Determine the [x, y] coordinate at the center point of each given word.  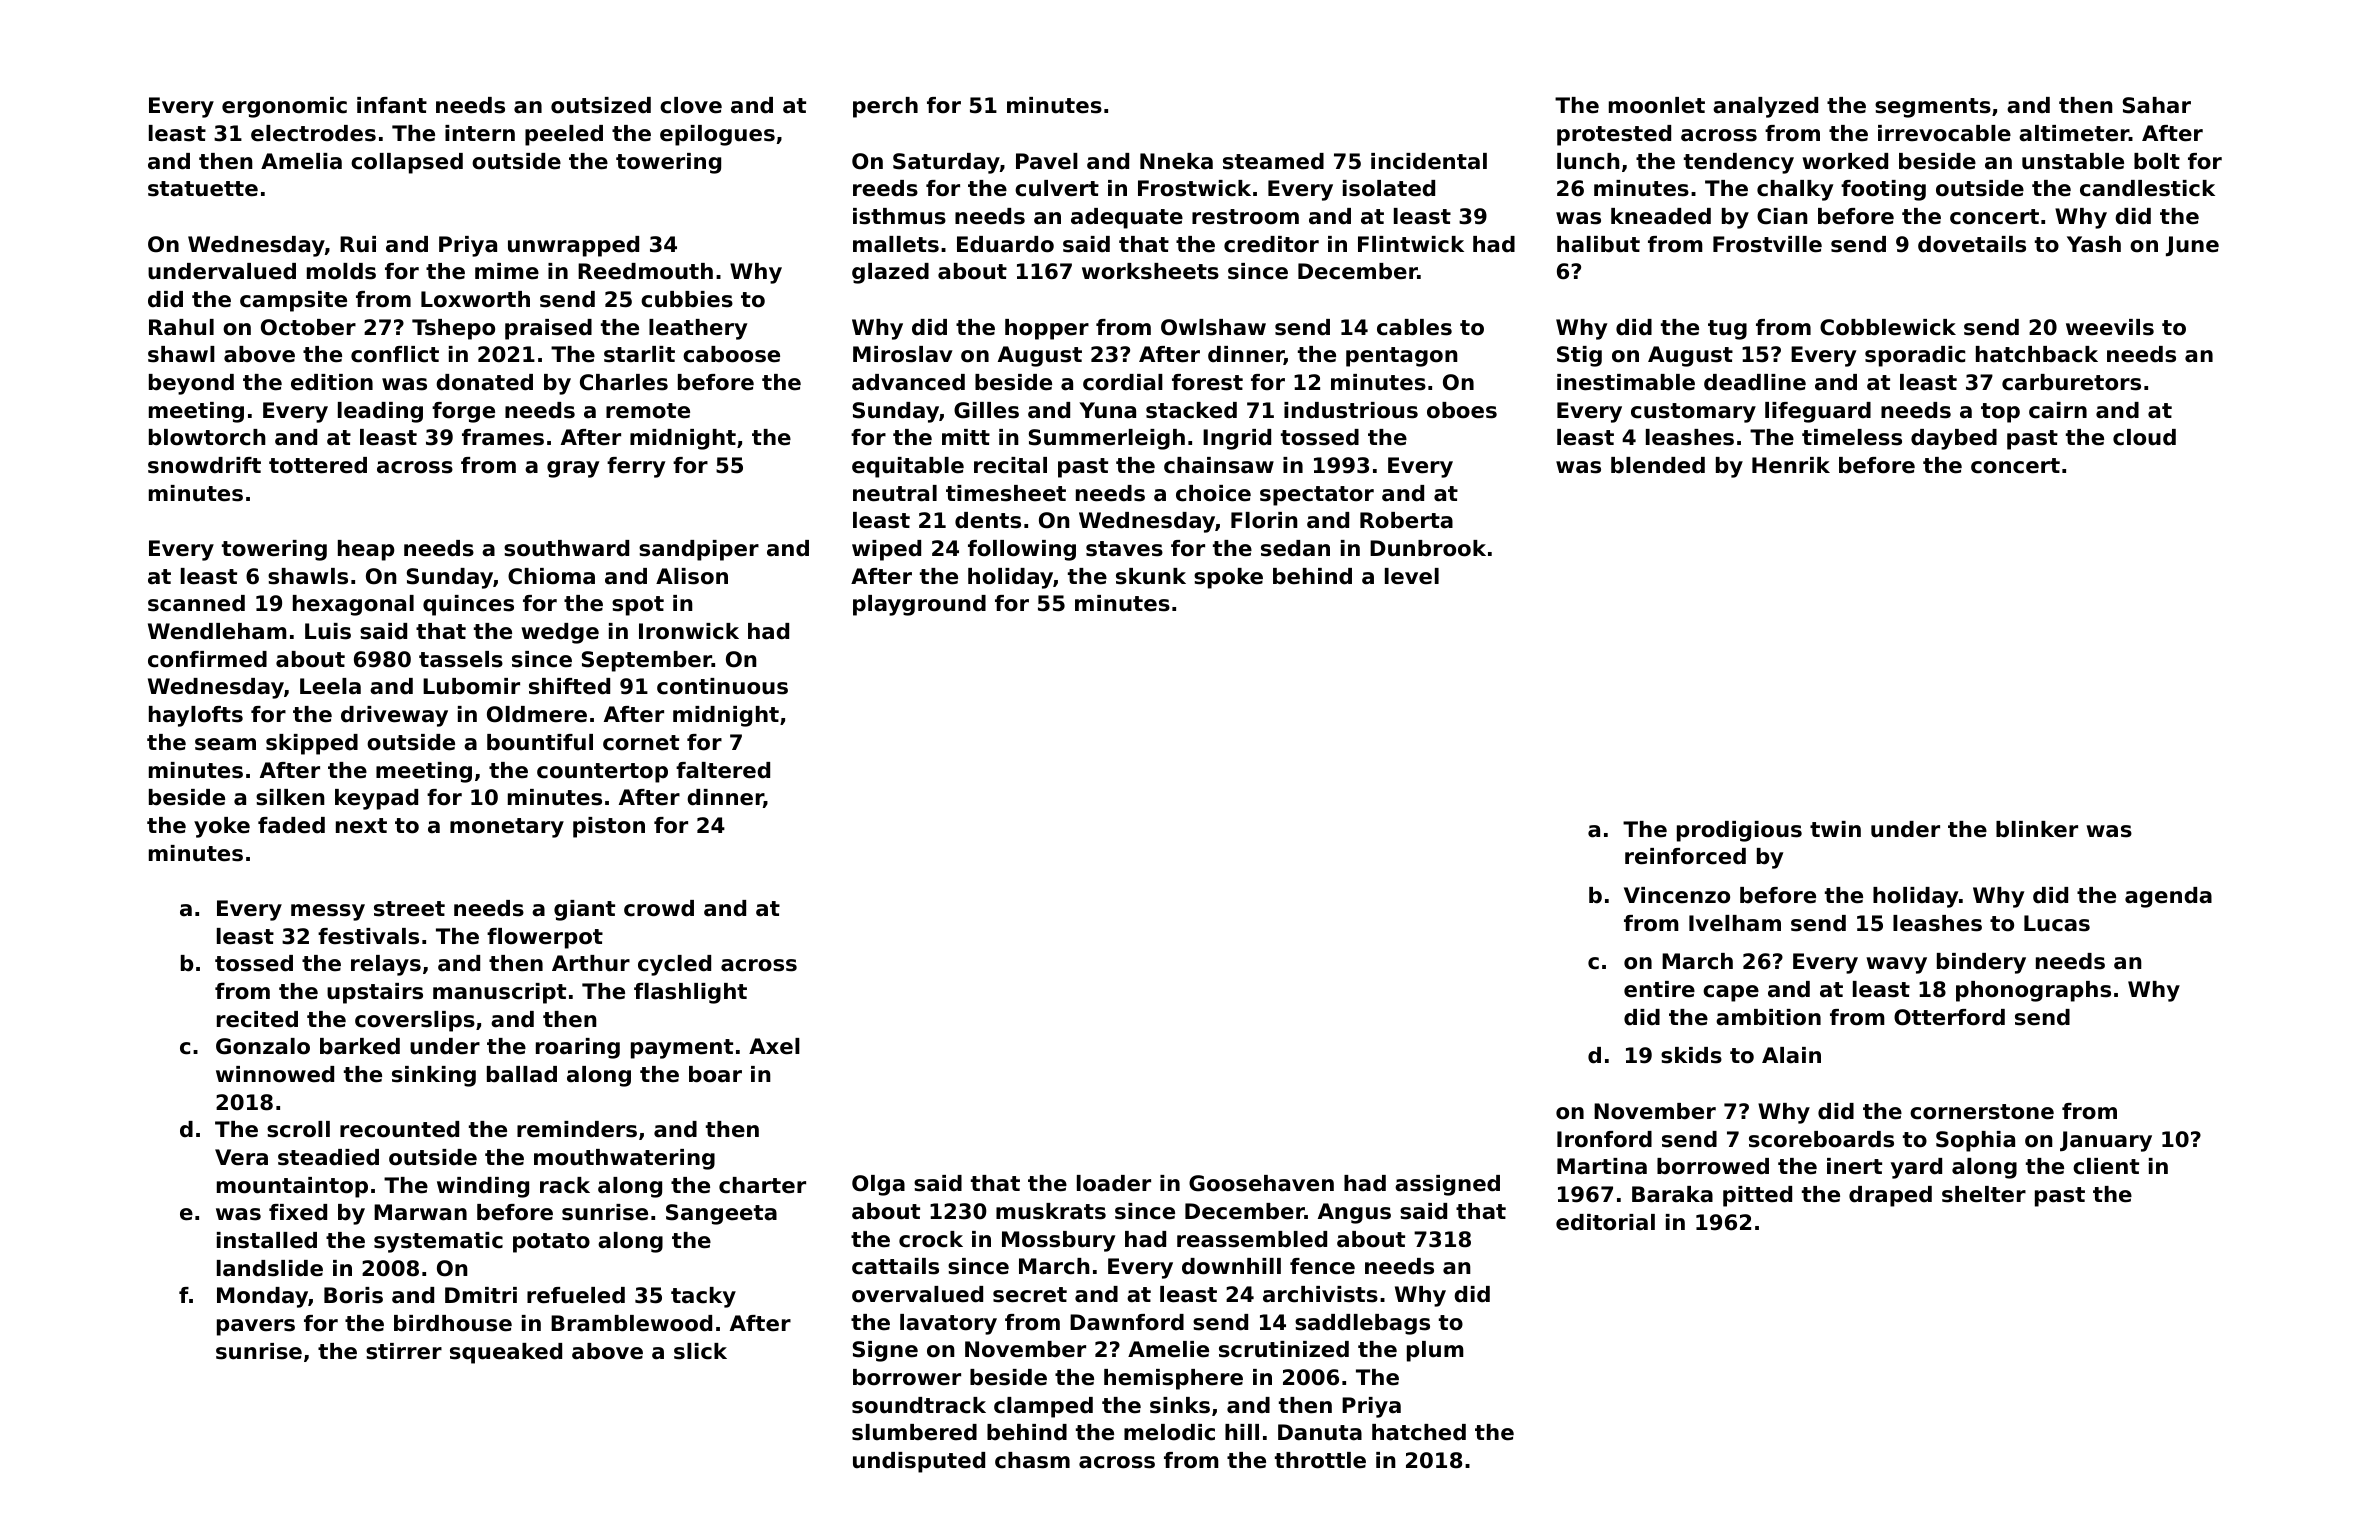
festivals [368, 936]
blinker [2037, 829]
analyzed [1765, 107]
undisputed [919, 1462]
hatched [1419, 1432]
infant [392, 105]
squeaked [506, 1353]
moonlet [1657, 105]
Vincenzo [1677, 895]
